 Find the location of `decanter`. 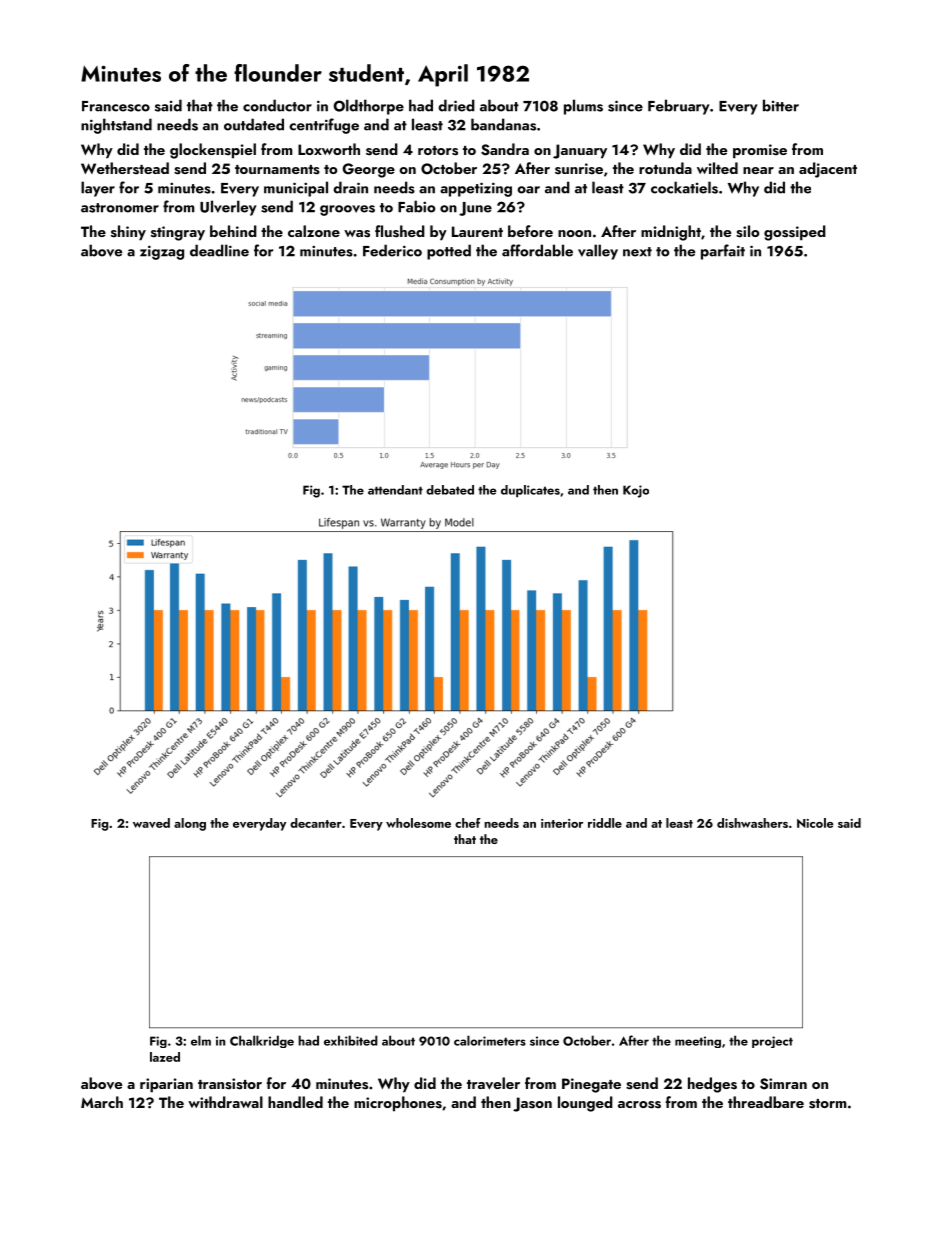

decanter is located at coordinates (316, 823).
